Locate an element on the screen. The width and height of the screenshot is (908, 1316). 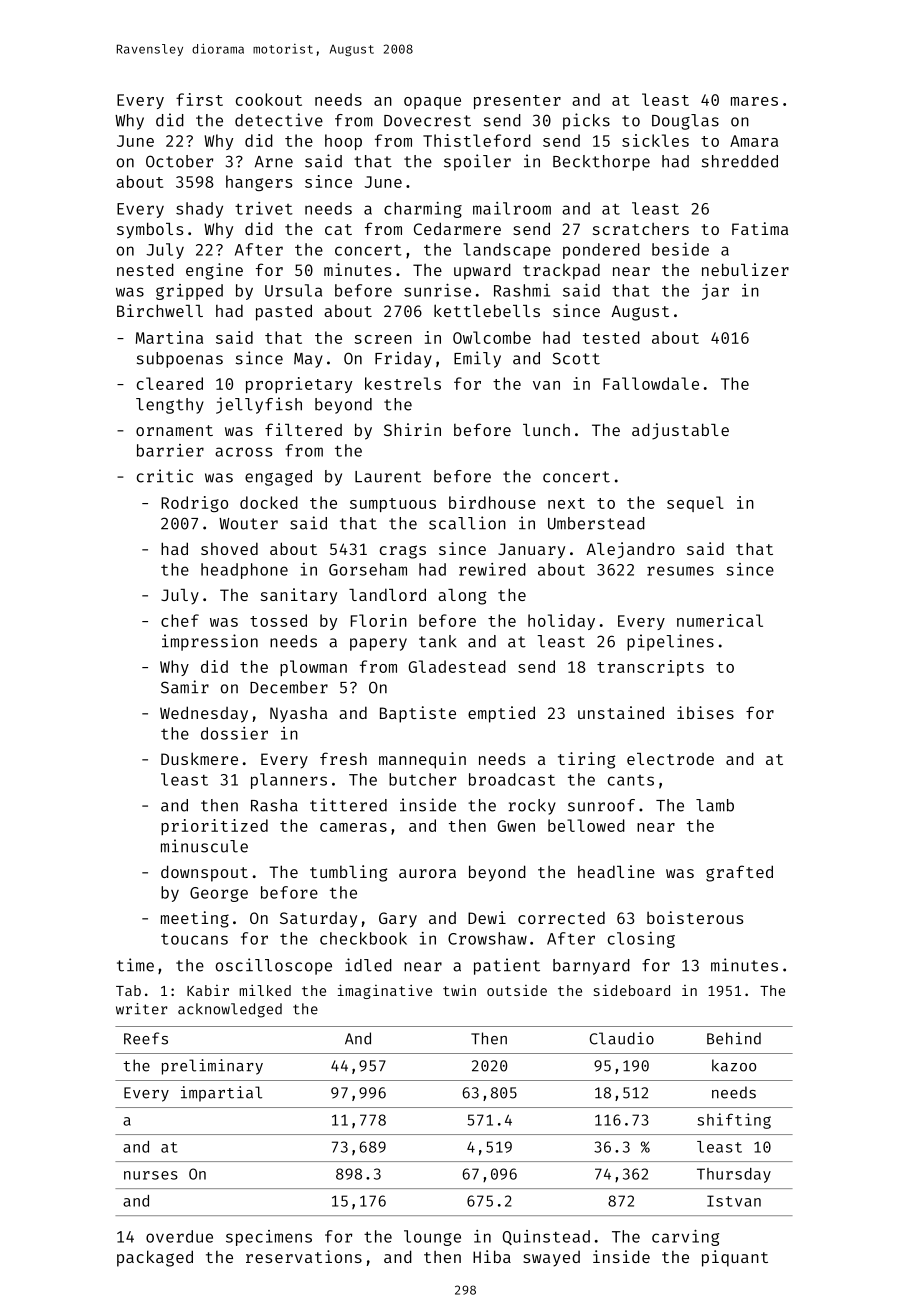
impartial is located at coordinates (221, 1094).
